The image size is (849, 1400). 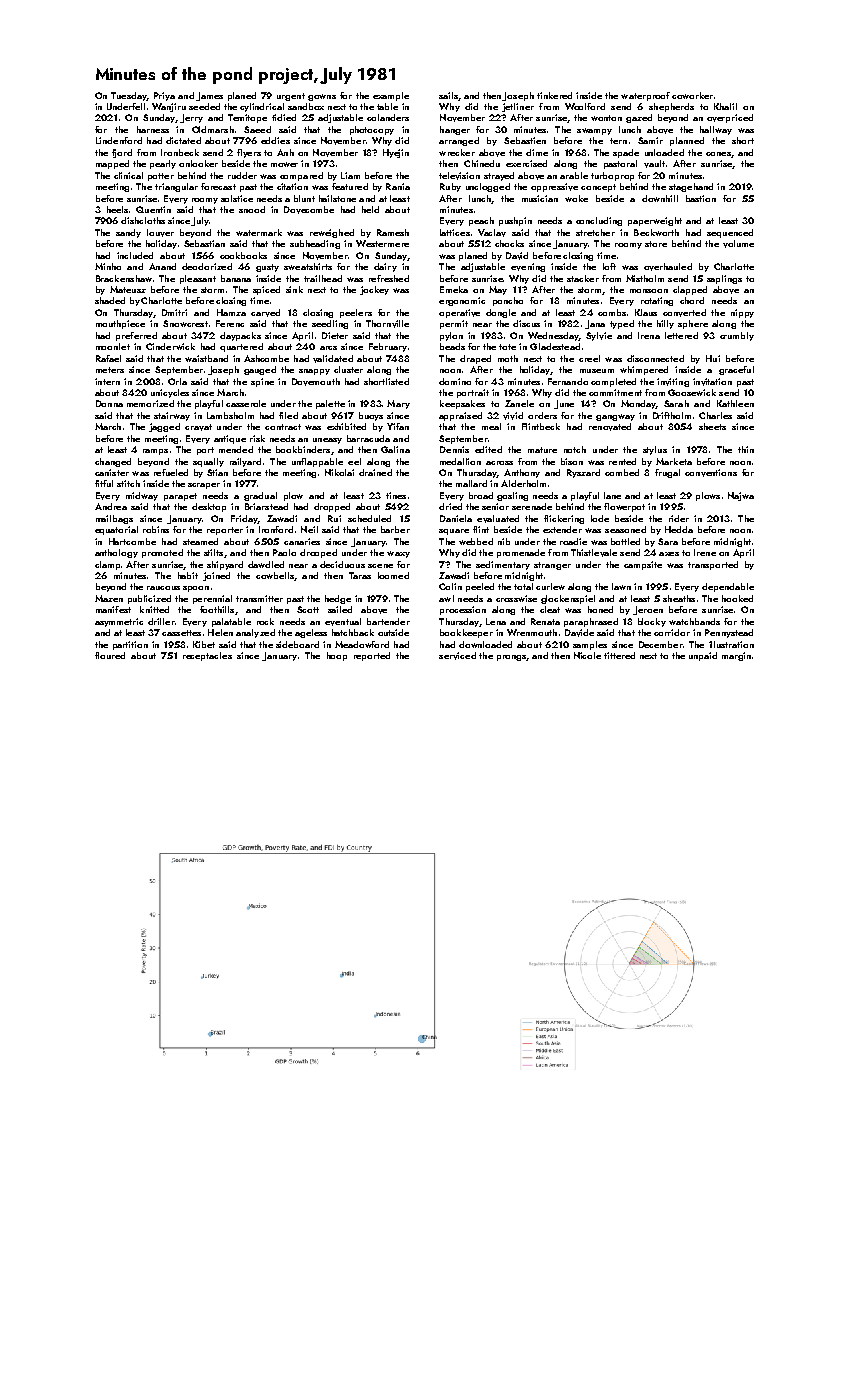 What do you see at coordinates (337, 656) in the screenshot?
I see `hoop` at bounding box center [337, 656].
